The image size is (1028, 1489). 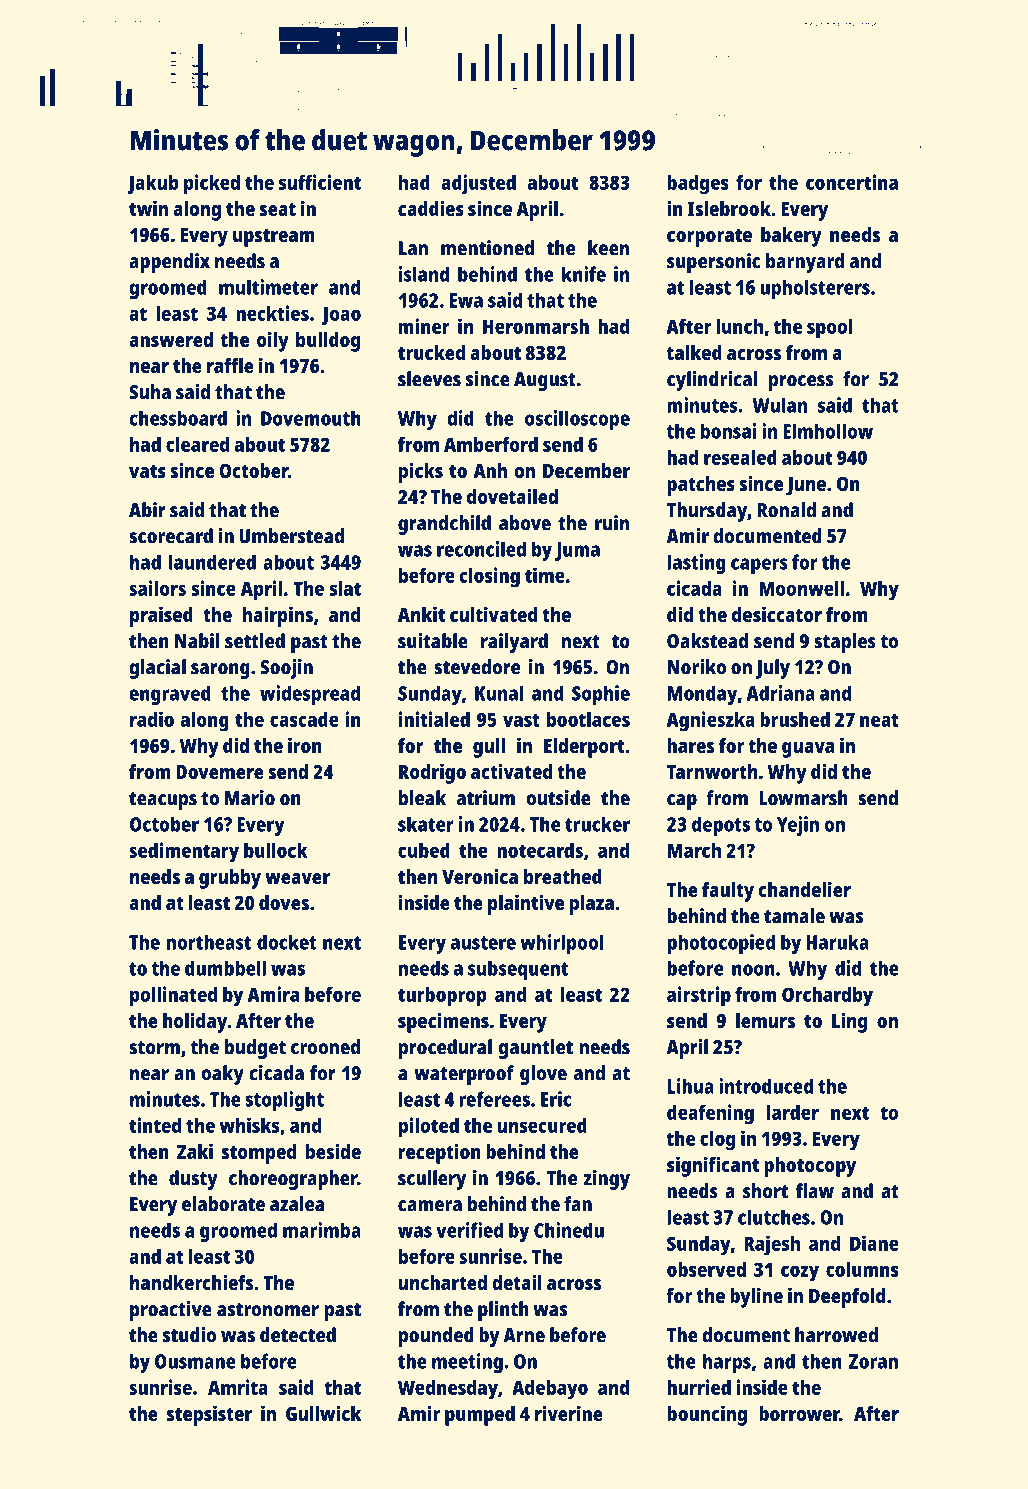 I want to click on Noriko, so click(x=697, y=667).
